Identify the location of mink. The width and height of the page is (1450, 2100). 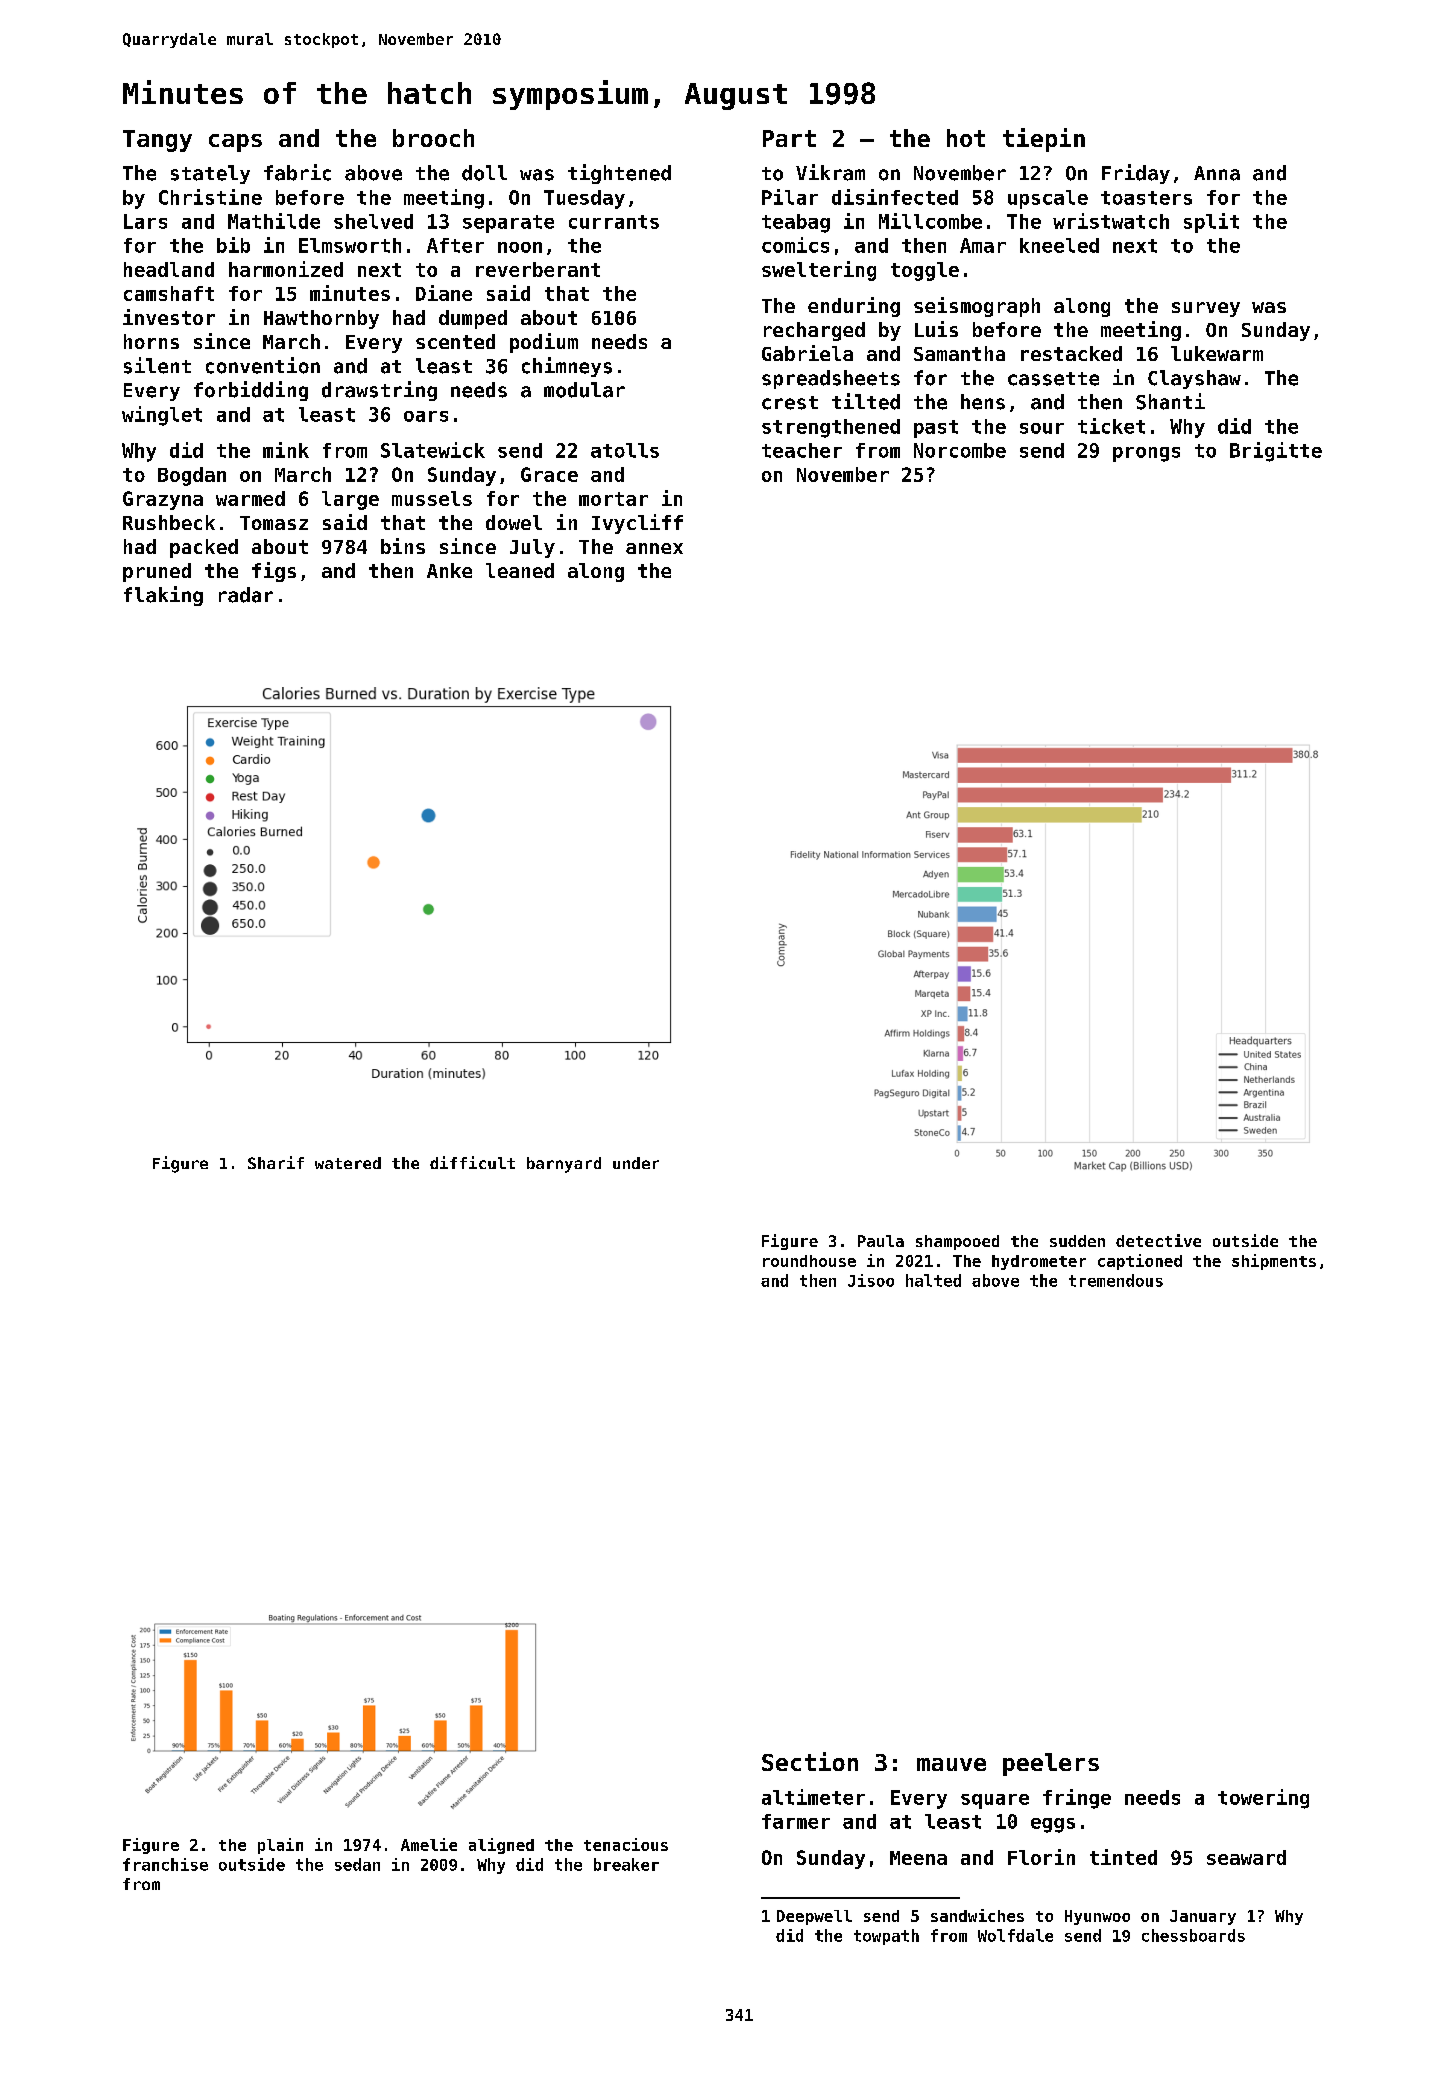
(286, 450).
